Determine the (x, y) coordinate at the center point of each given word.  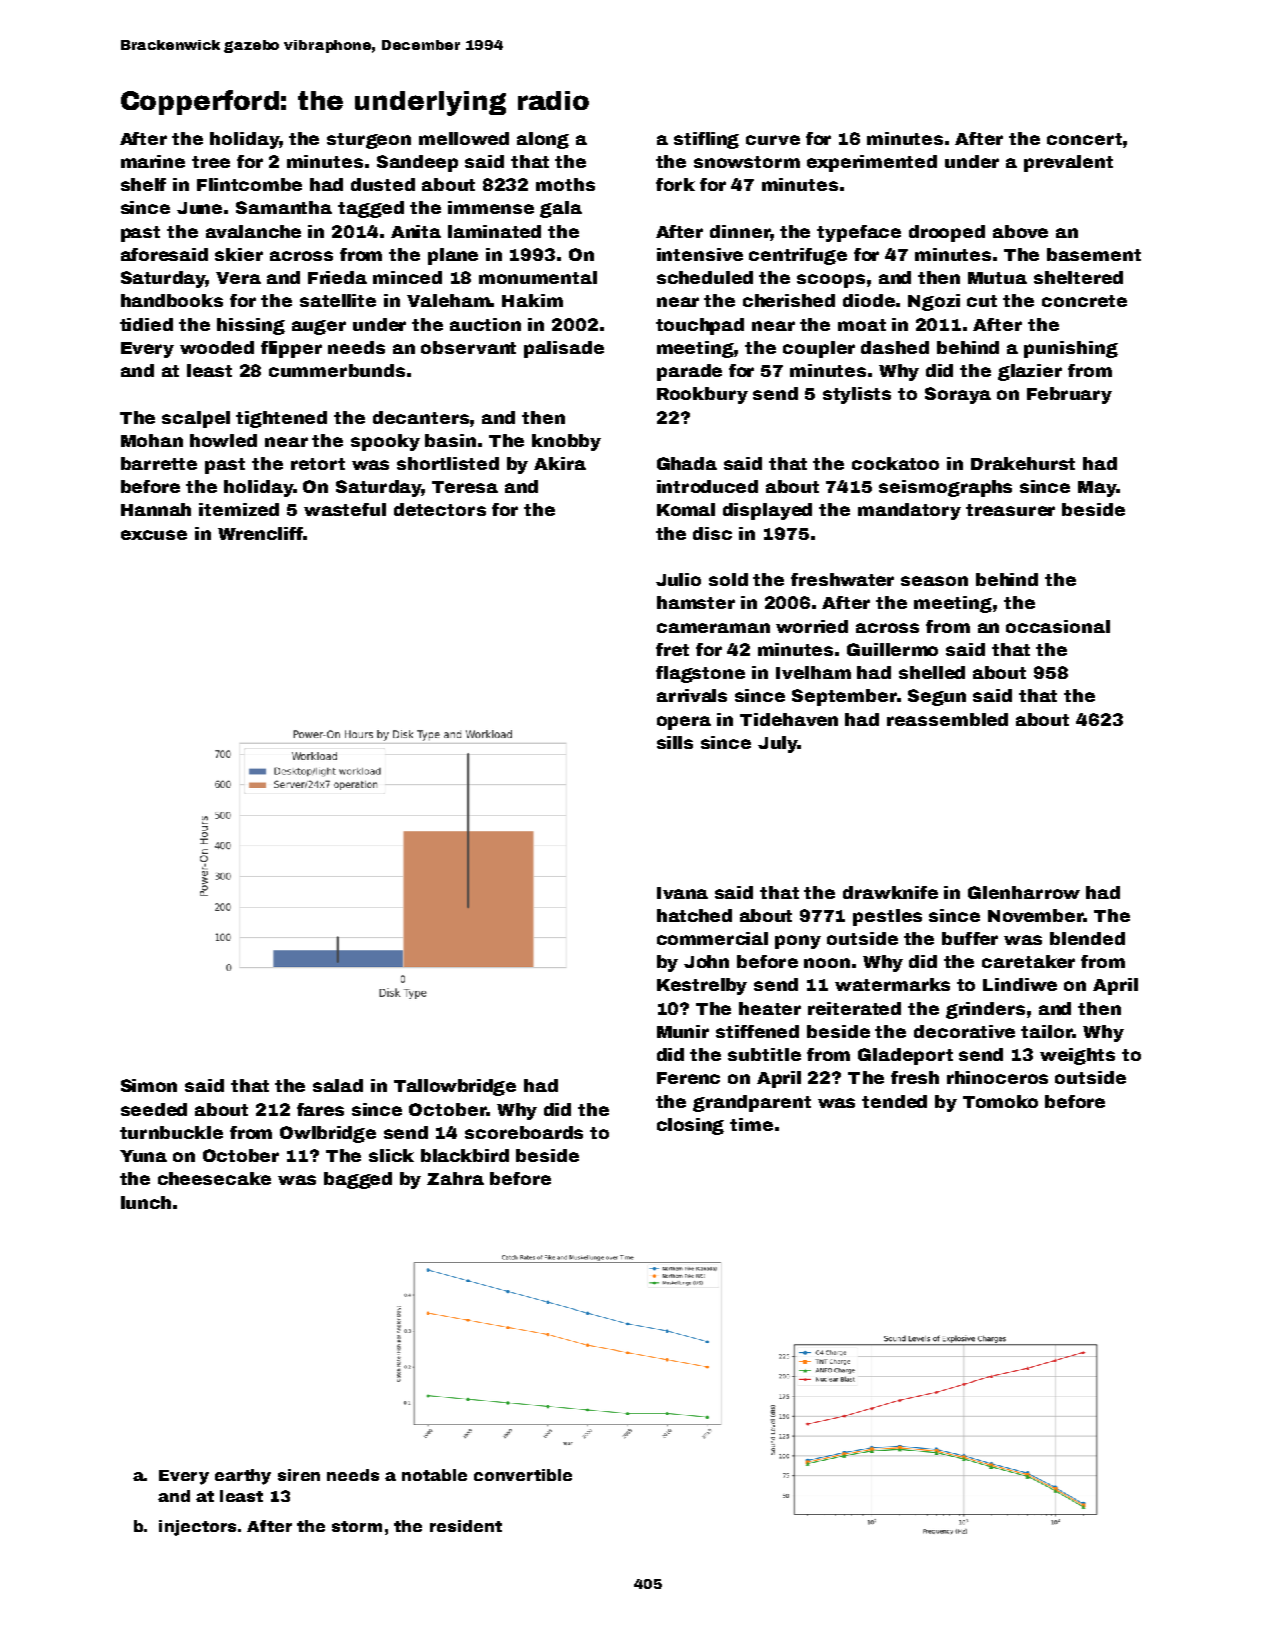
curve (773, 140)
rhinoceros (997, 1077)
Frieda (337, 277)
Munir (683, 1031)
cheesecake (214, 1178)
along (543, 140)
